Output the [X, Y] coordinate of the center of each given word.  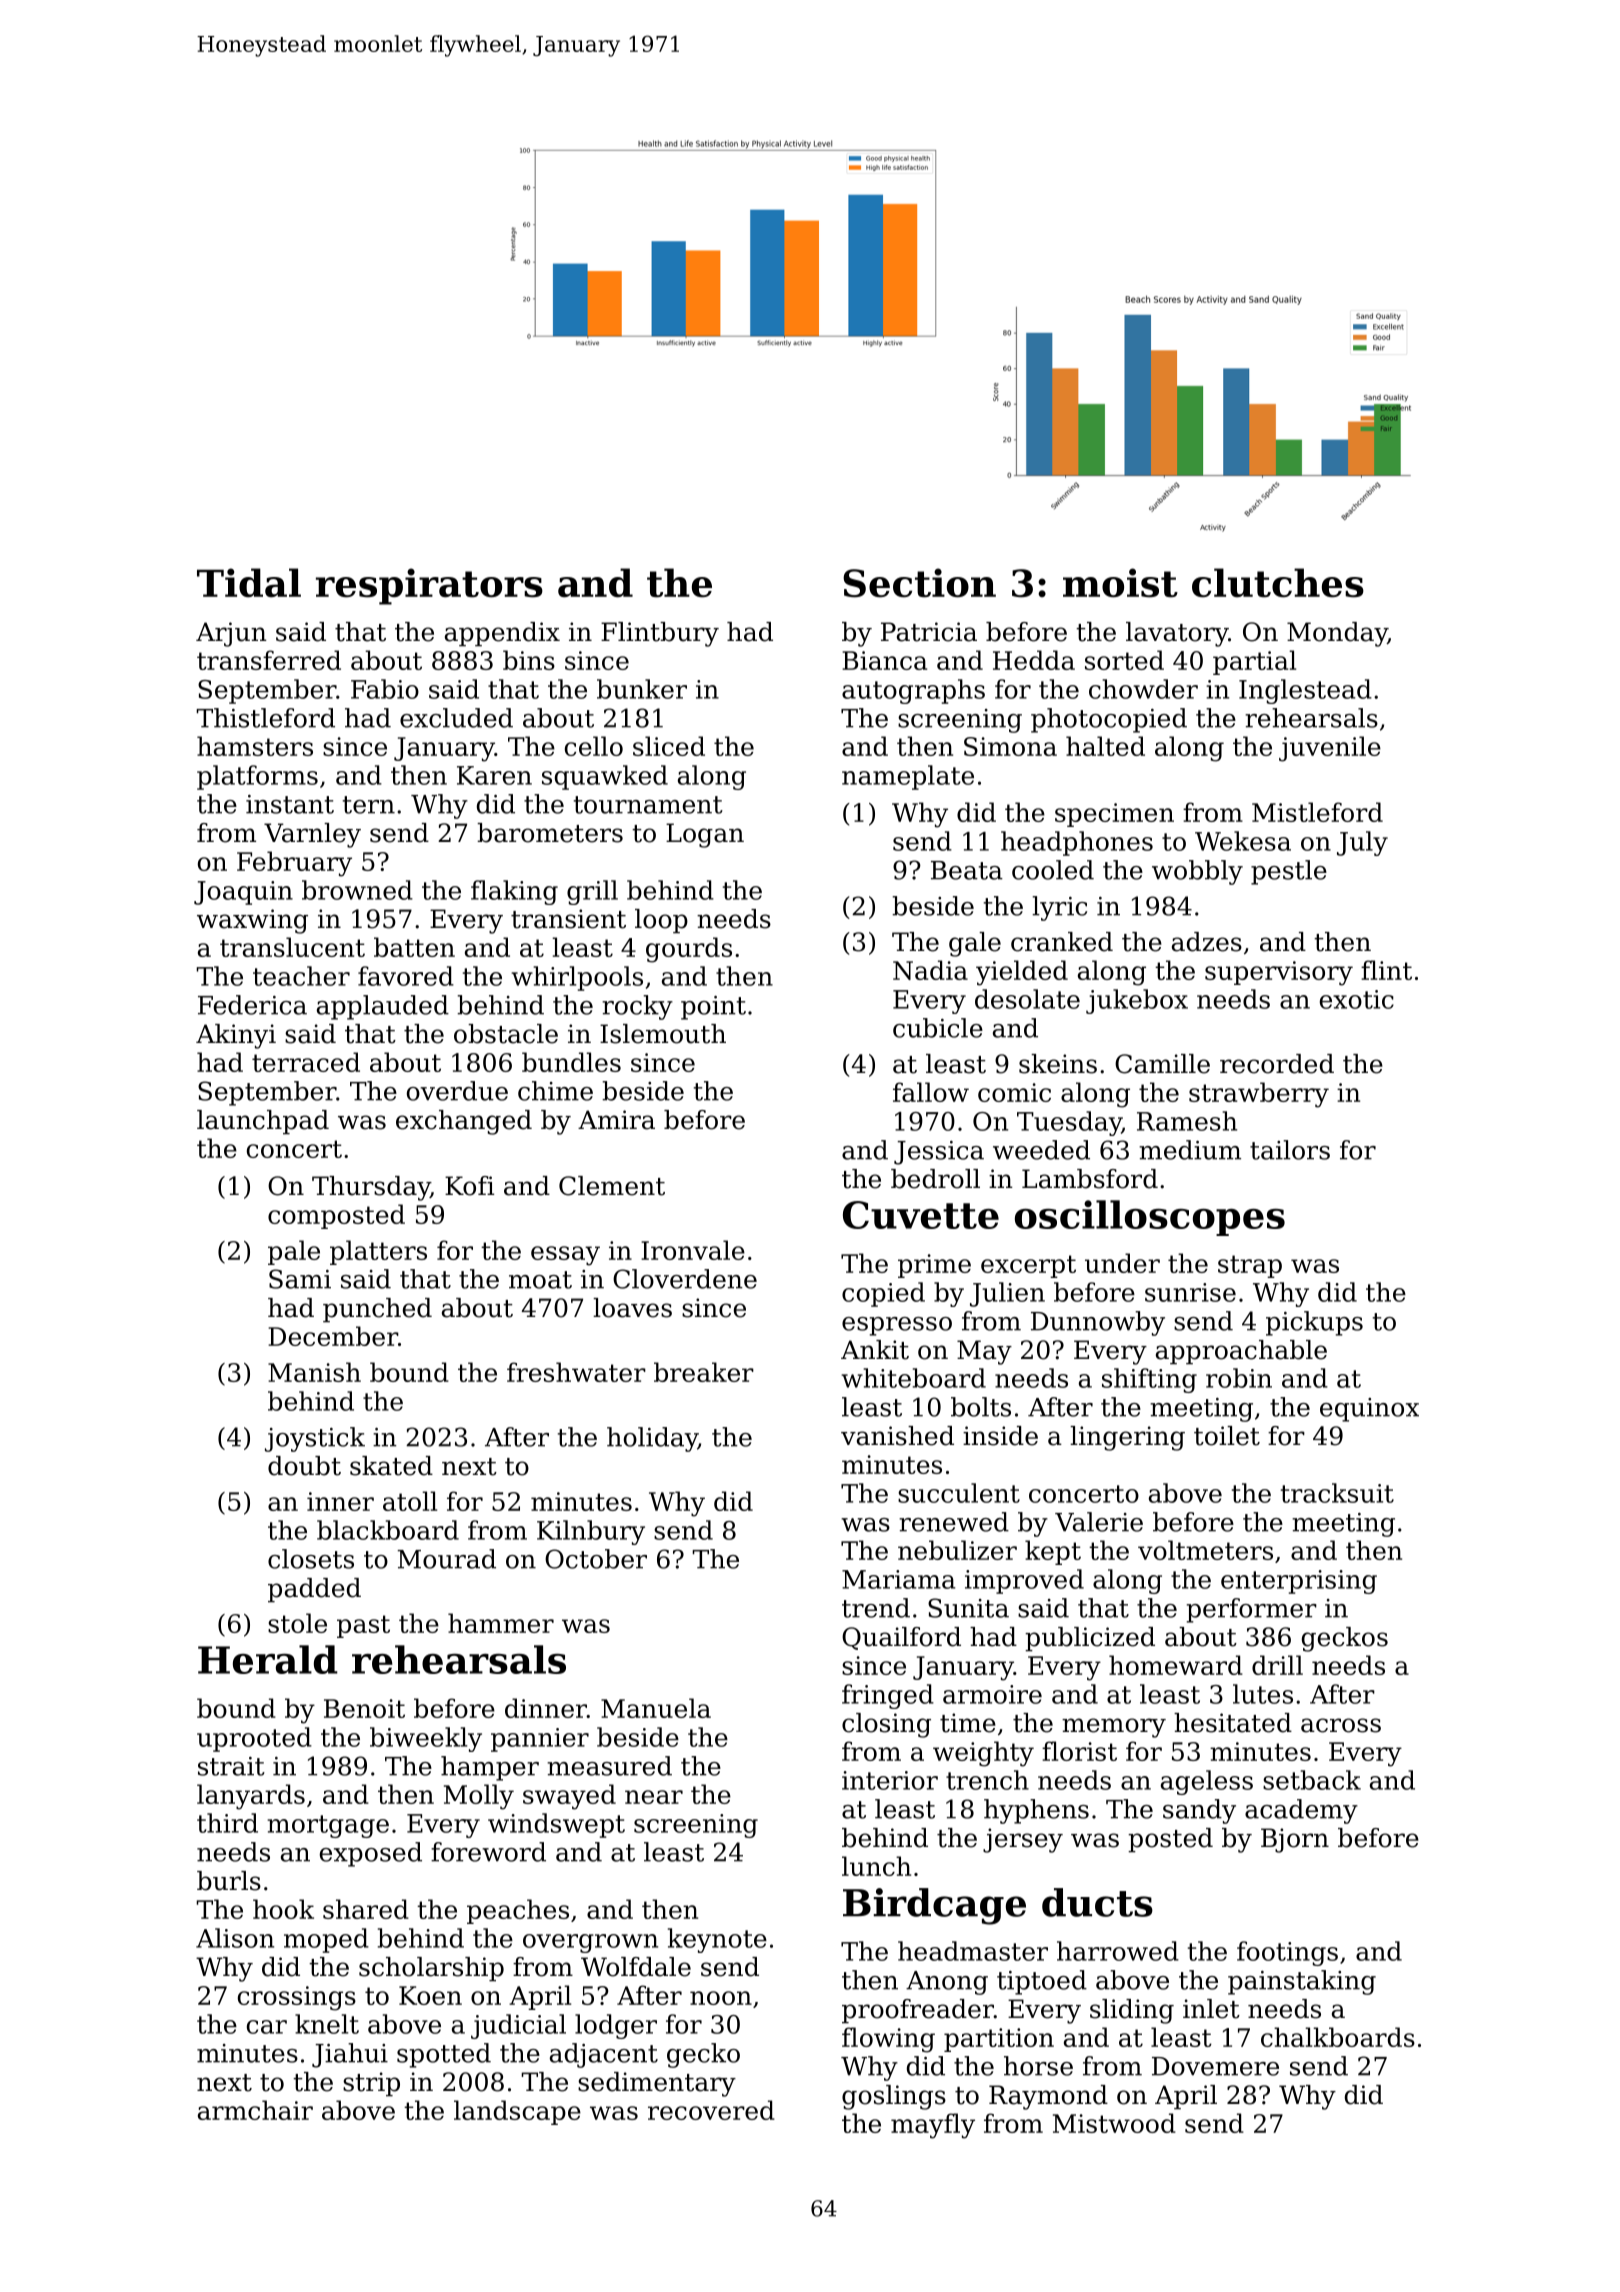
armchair [255, 2110]
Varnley [312, 835]
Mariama [898, 1579]
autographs [913, 691]
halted [1105, 746]
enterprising [1299, 1582]
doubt [304, 1466]
